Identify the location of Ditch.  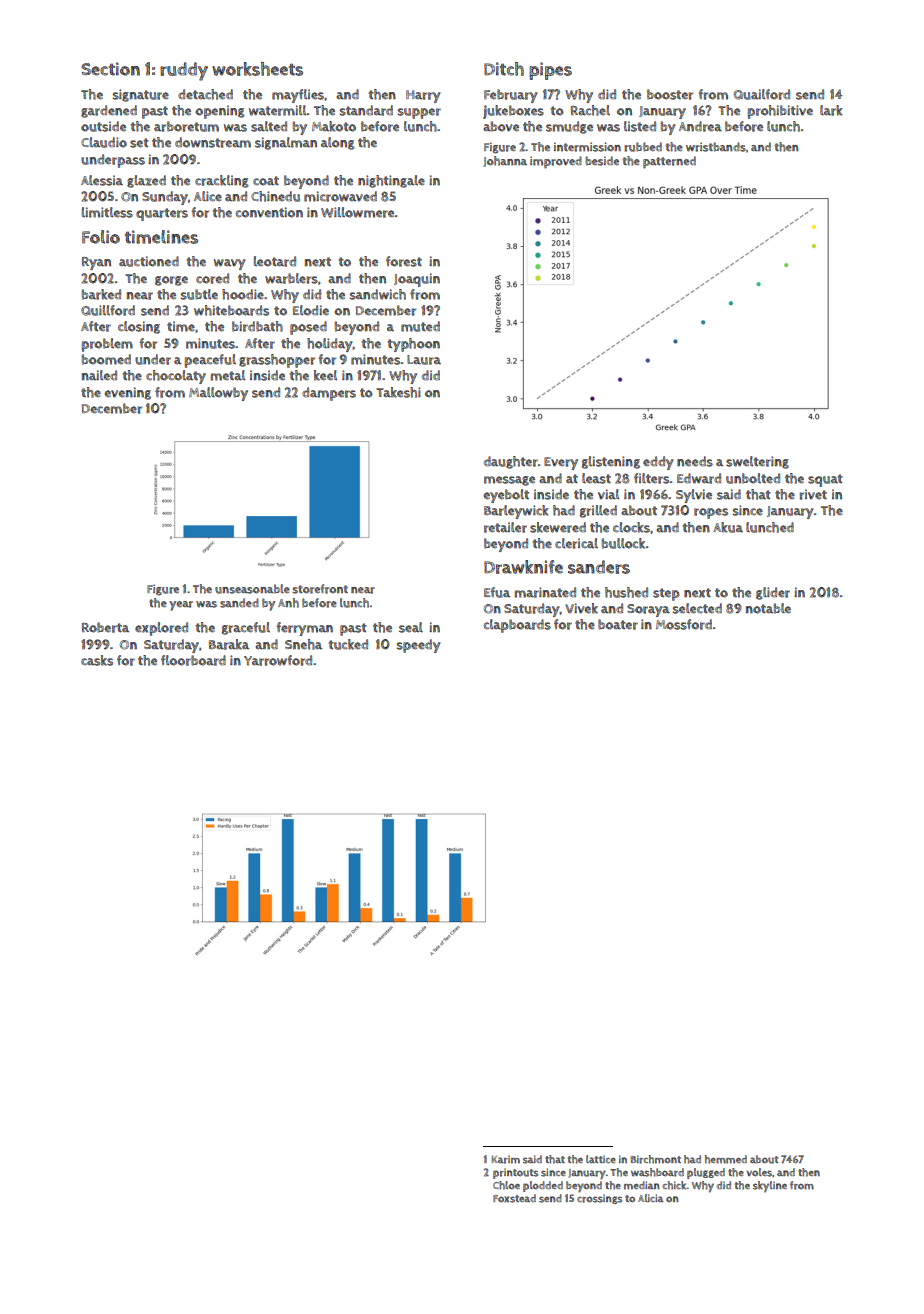
(504, 69).
